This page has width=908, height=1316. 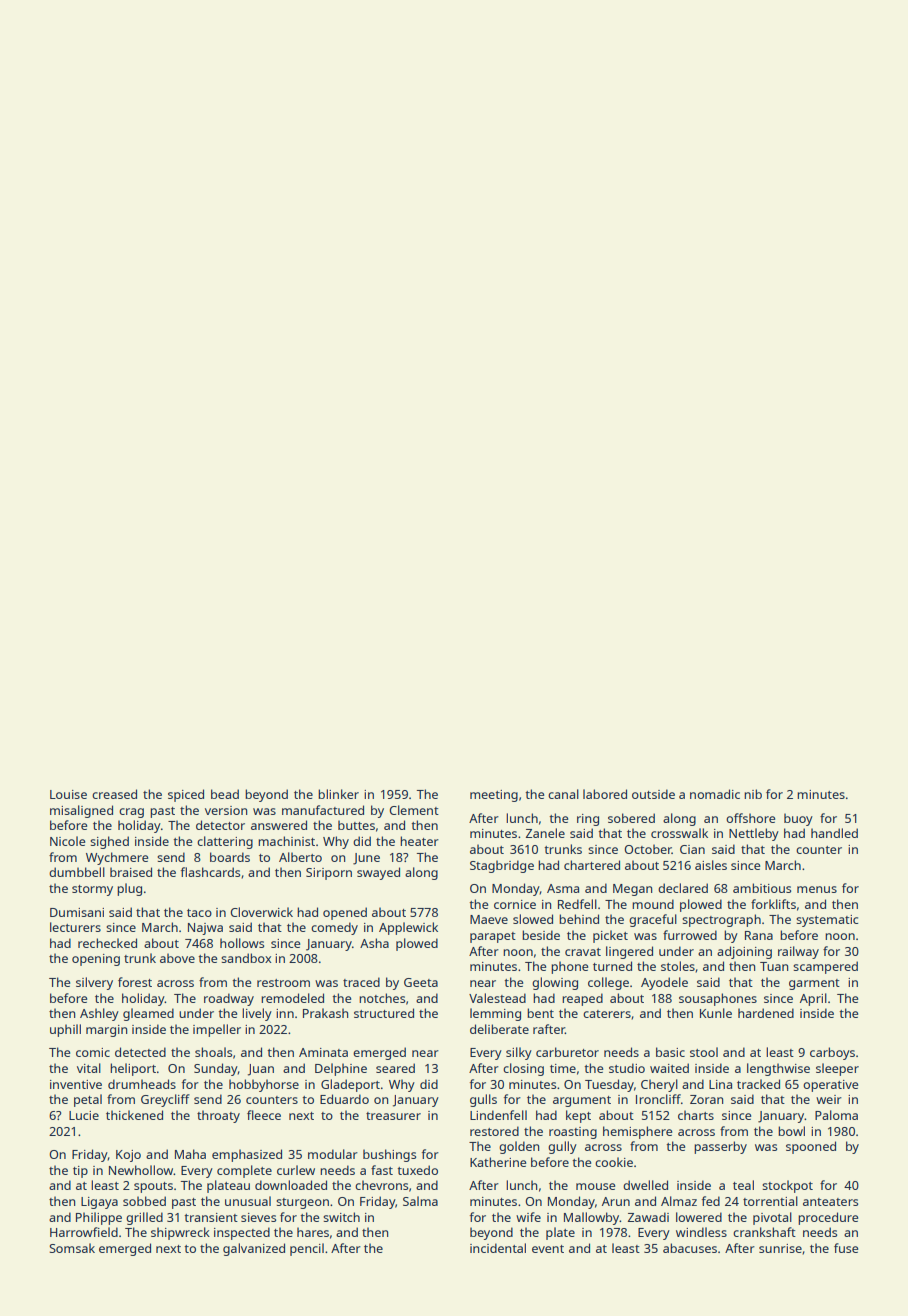 What do you see at coordinates (494, 796) in the page?
I see `meeting` at bounding box center [494, 796].
